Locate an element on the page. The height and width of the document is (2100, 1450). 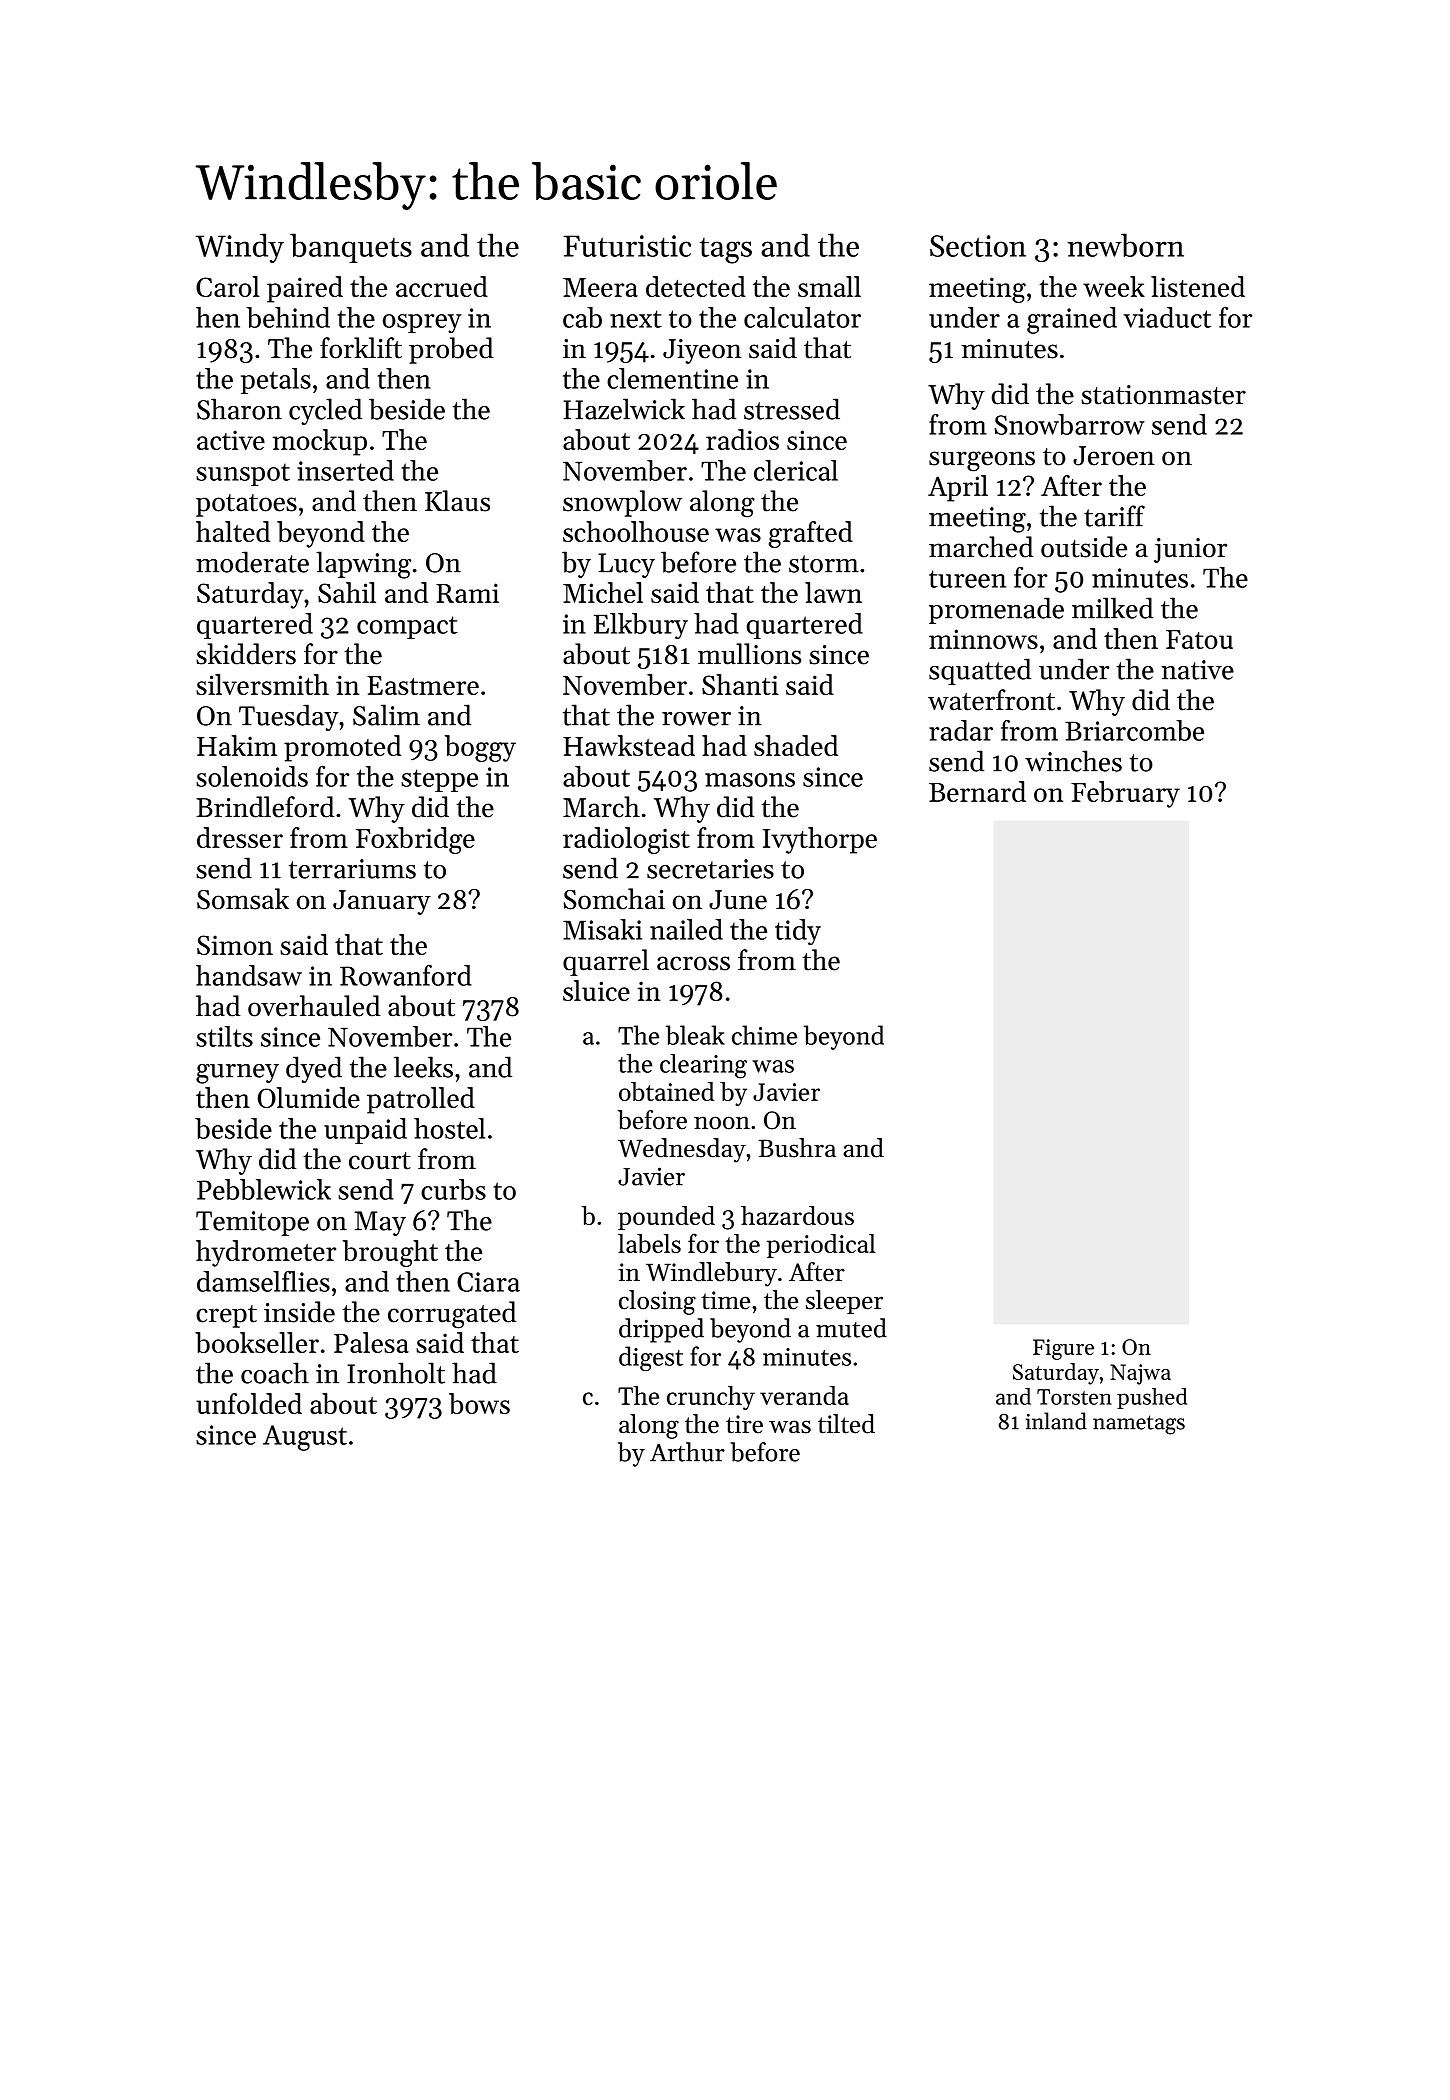
probed is located at coordinates (451, 350).
